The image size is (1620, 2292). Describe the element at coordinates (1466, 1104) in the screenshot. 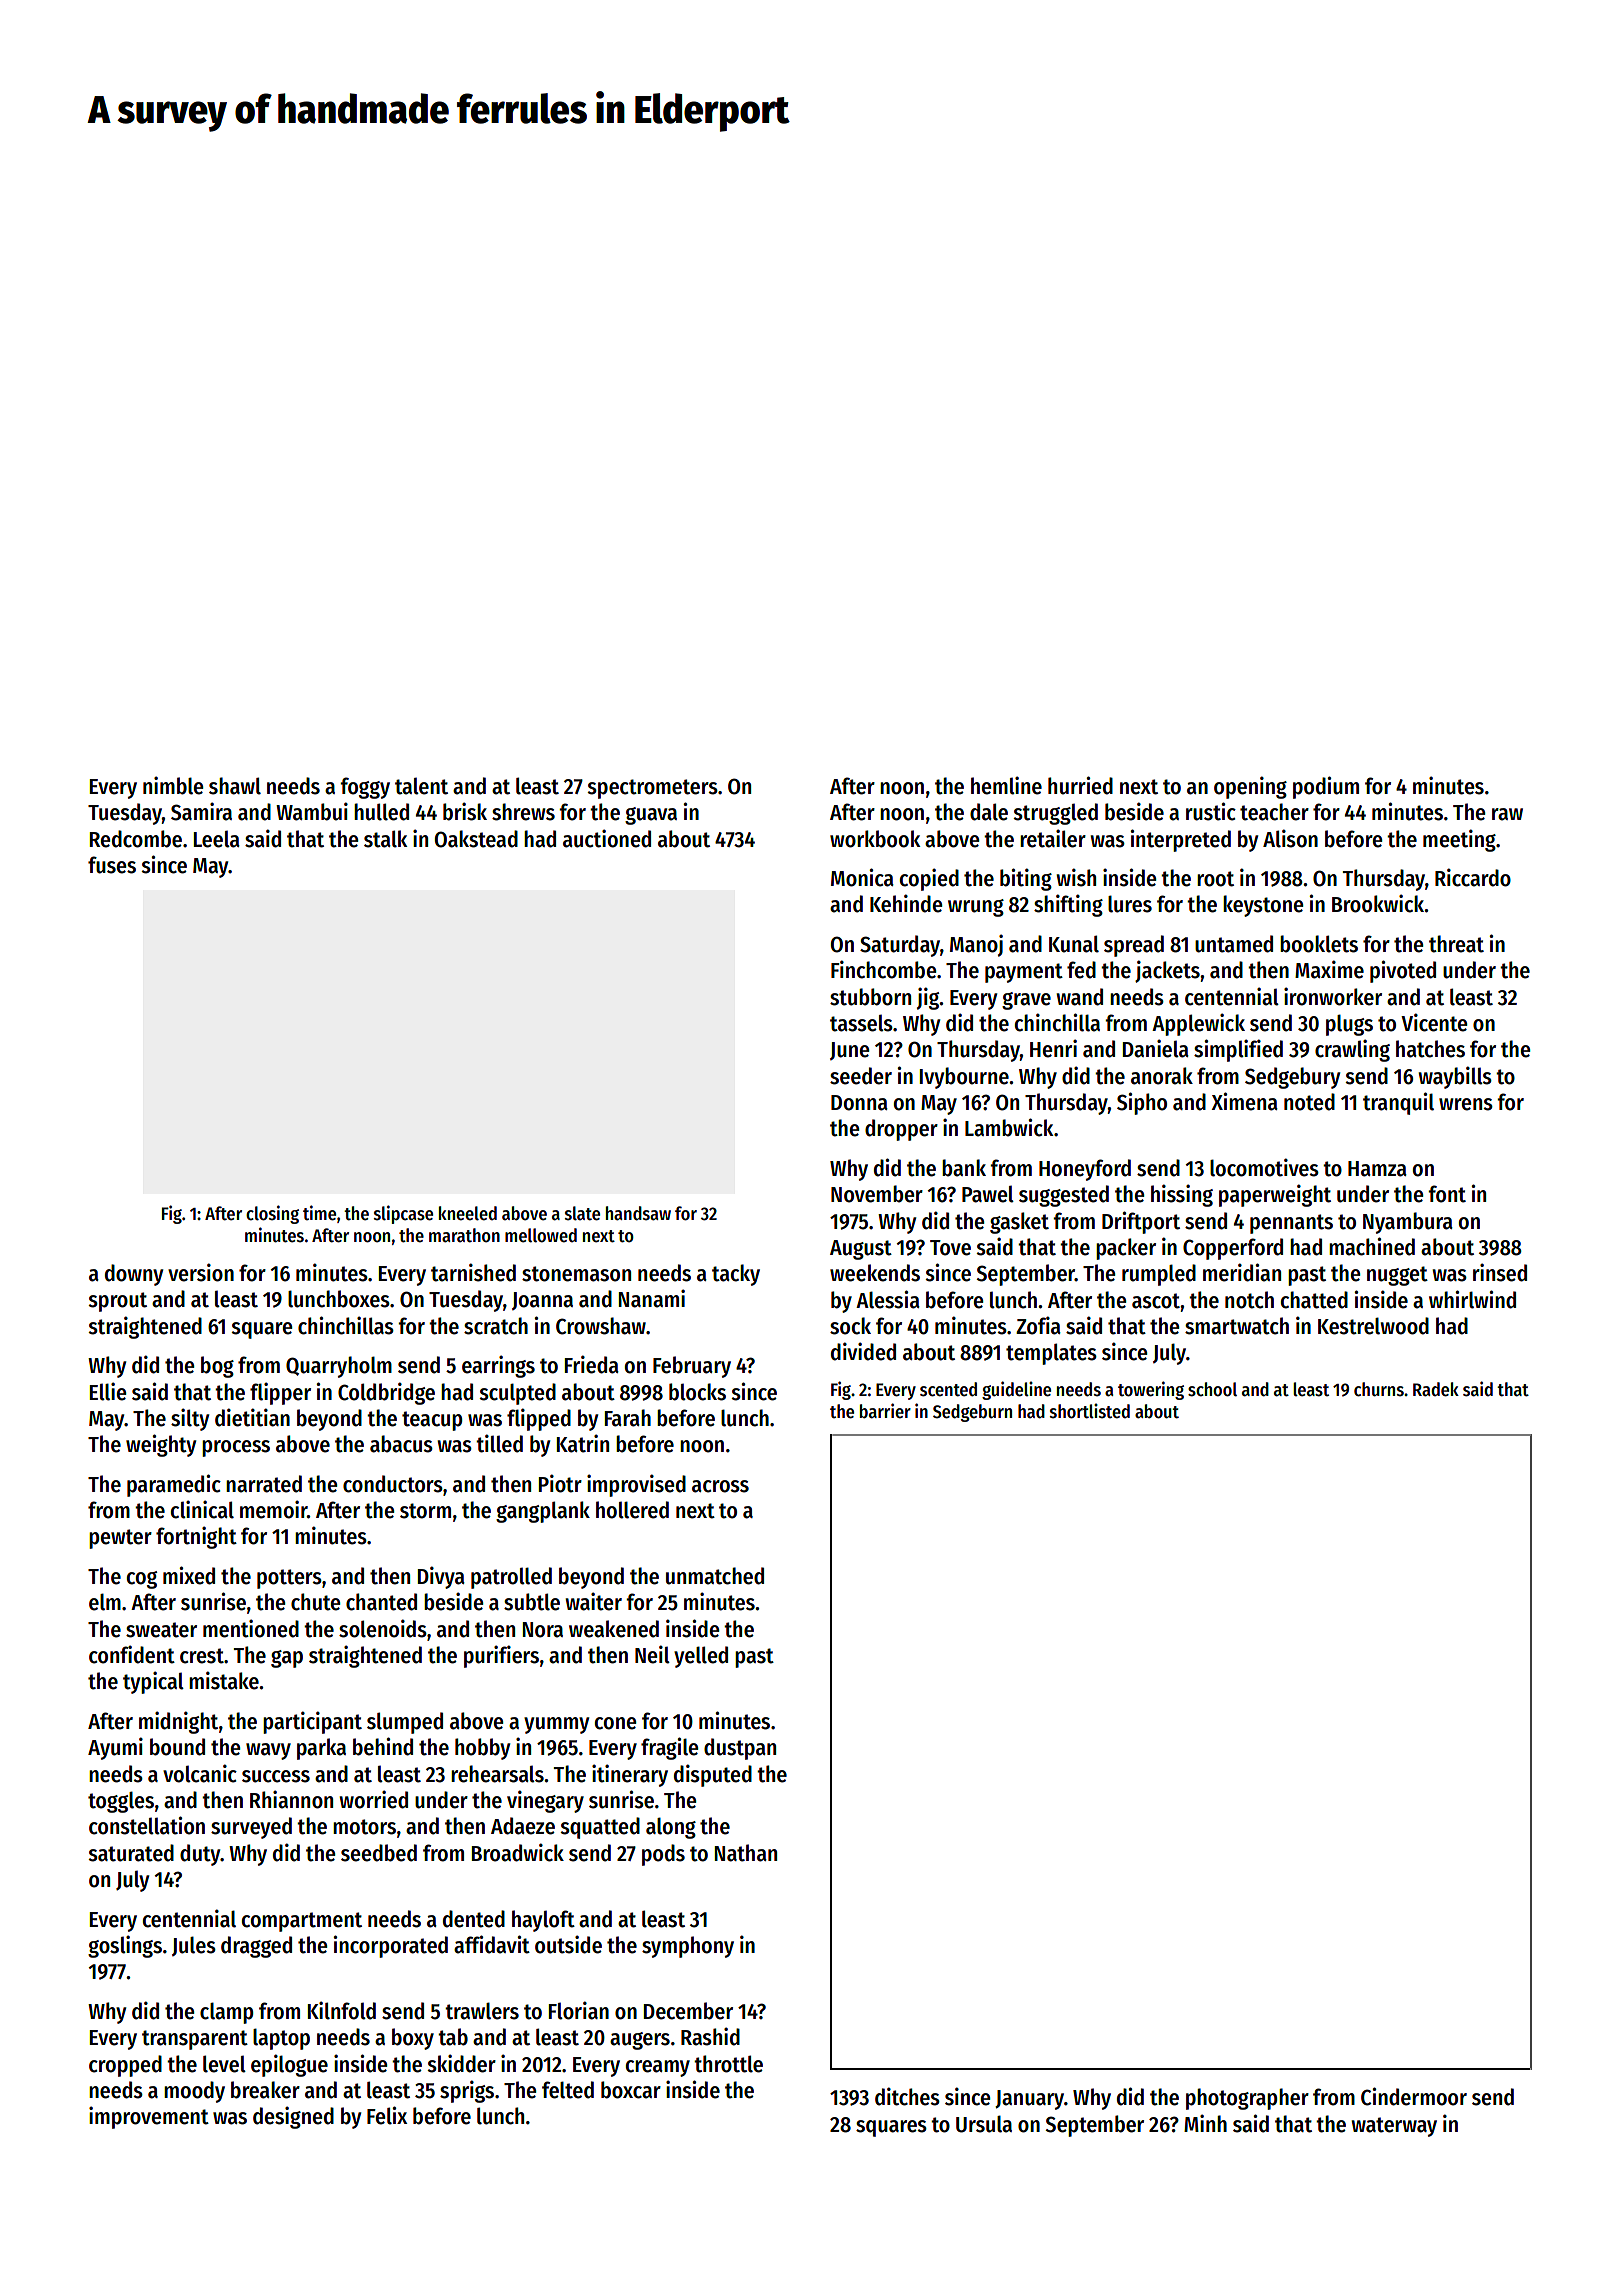

I see `wrens` at that location.
